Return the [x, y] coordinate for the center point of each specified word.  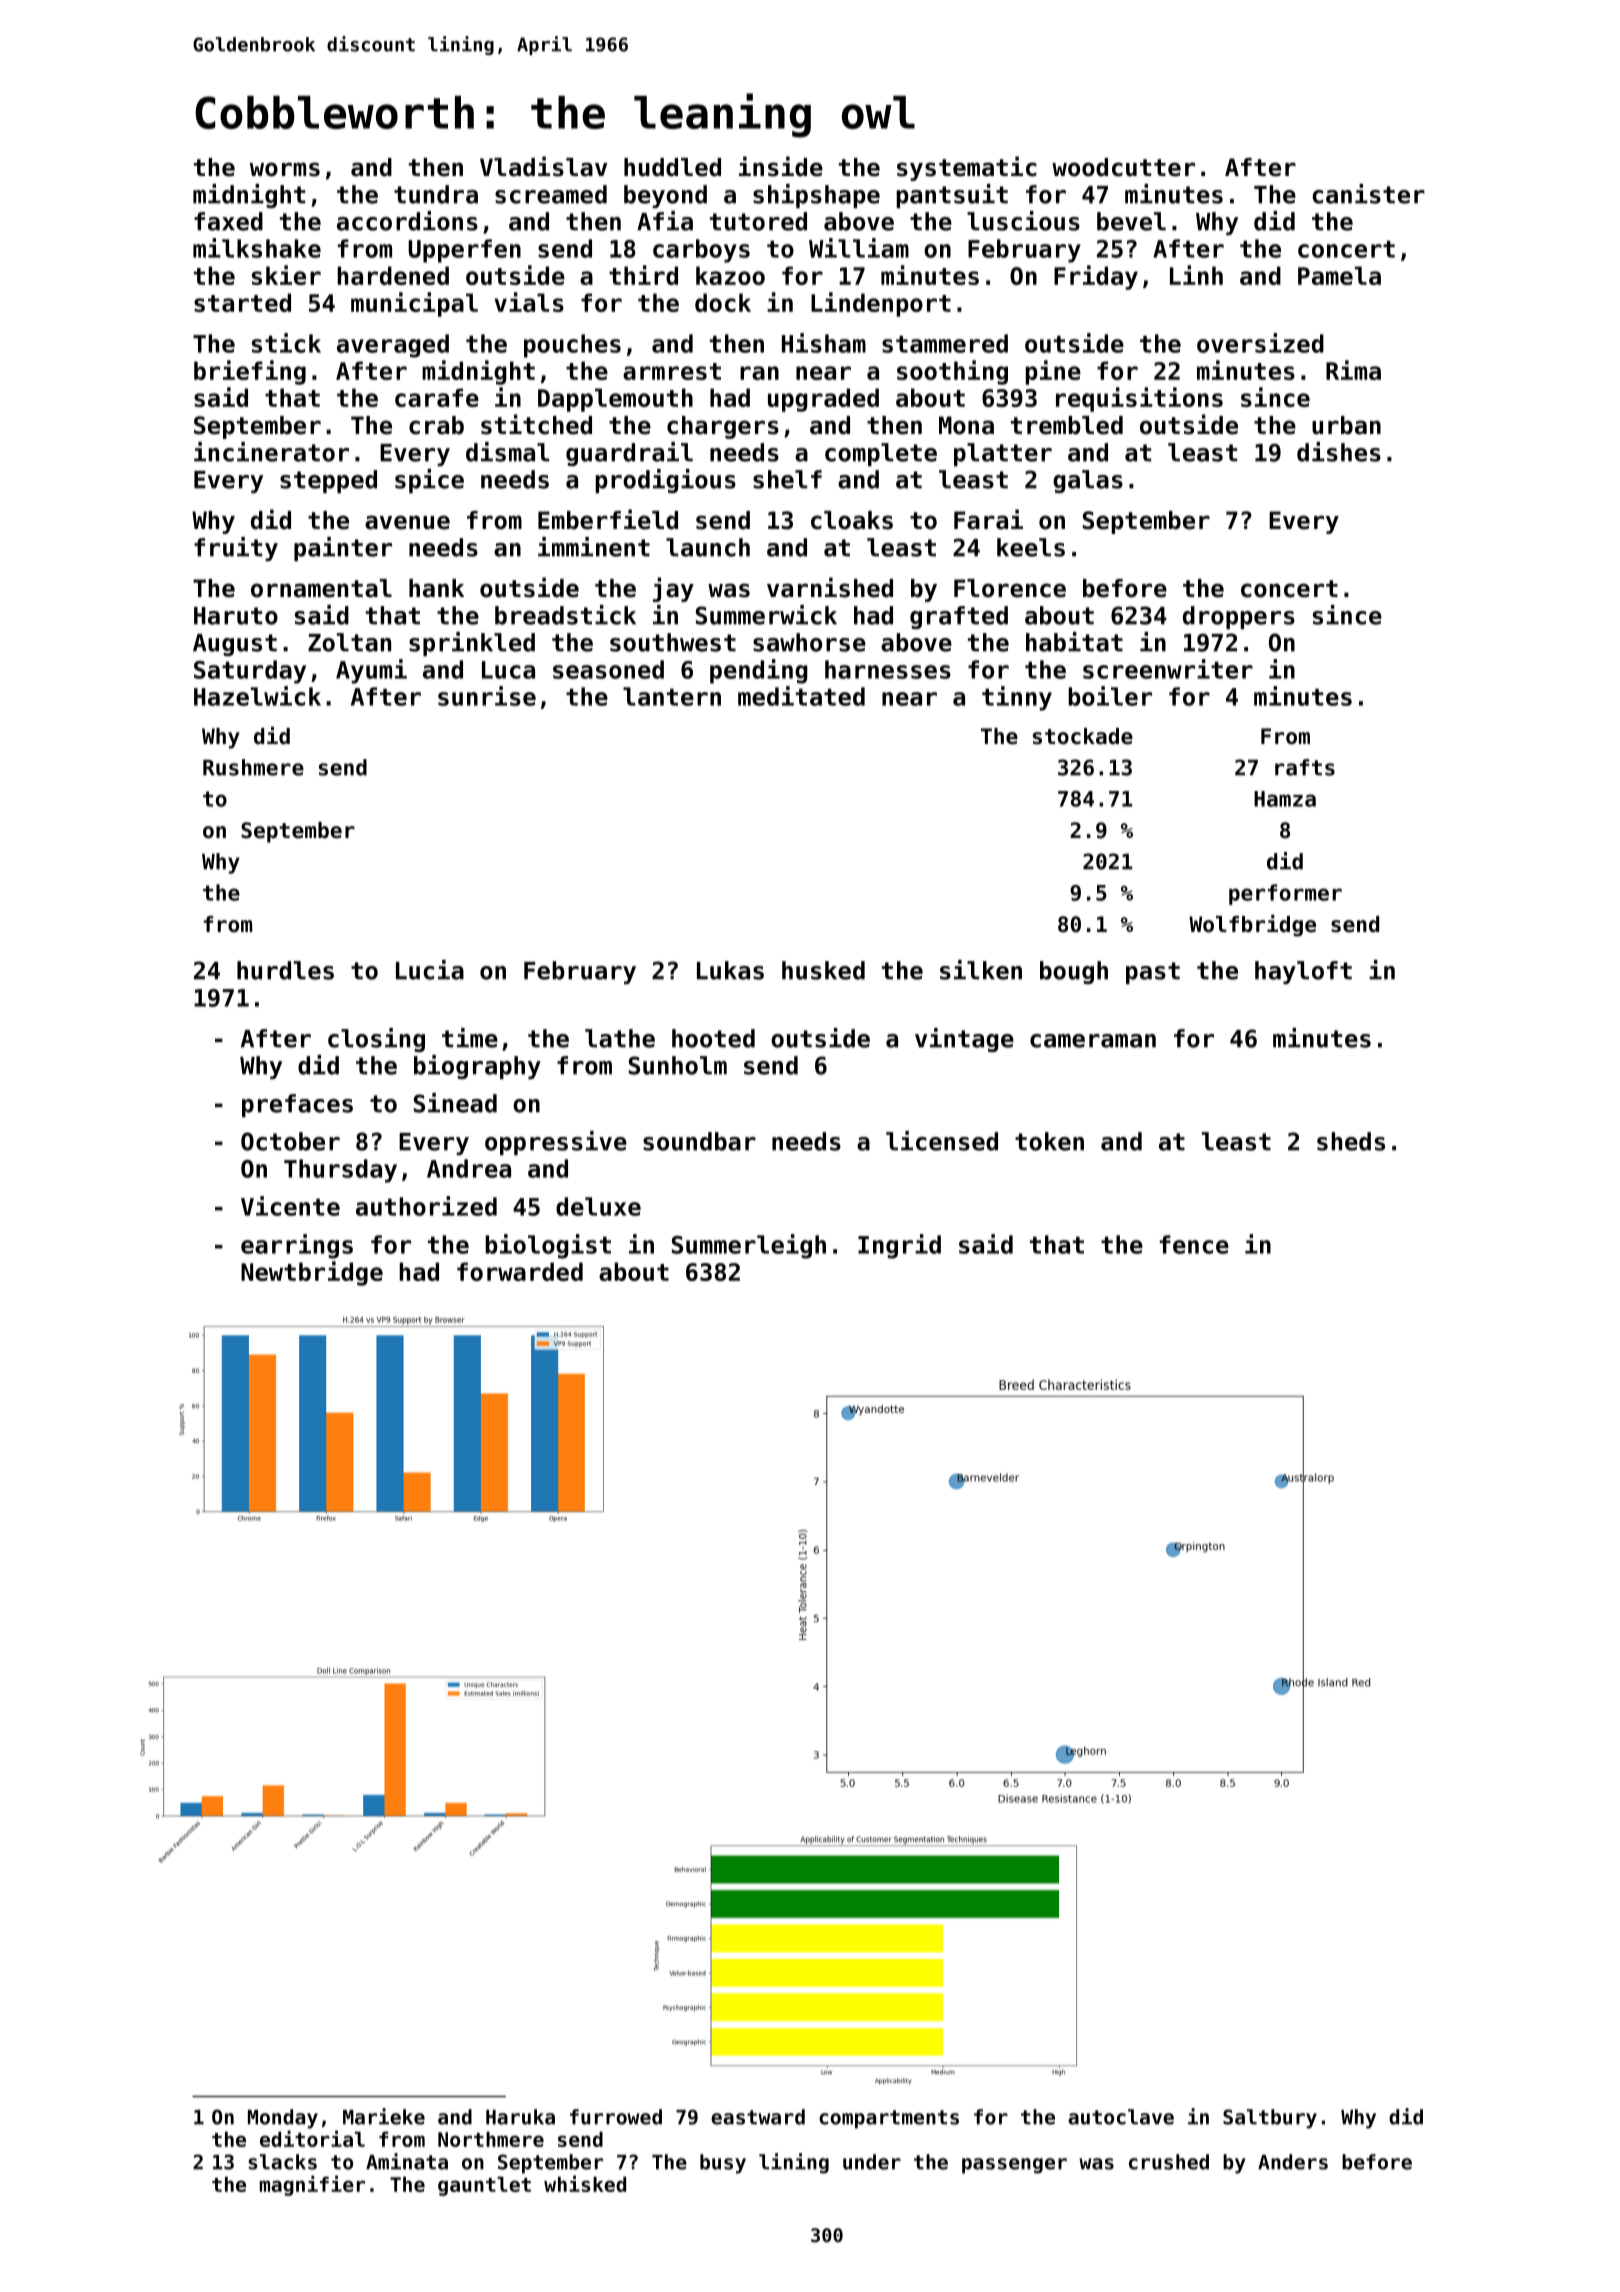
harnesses [888, 669]
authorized [426, 1206]
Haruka [520, 2117]
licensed [942, 1141]
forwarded [520, 1271]
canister [1368, 194]
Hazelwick [257, 696]
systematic [967, 168]
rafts [1305, 767]
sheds [1351, 1141]
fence [1194, 1244]
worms [285, 169]
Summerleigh [749, 1246]
